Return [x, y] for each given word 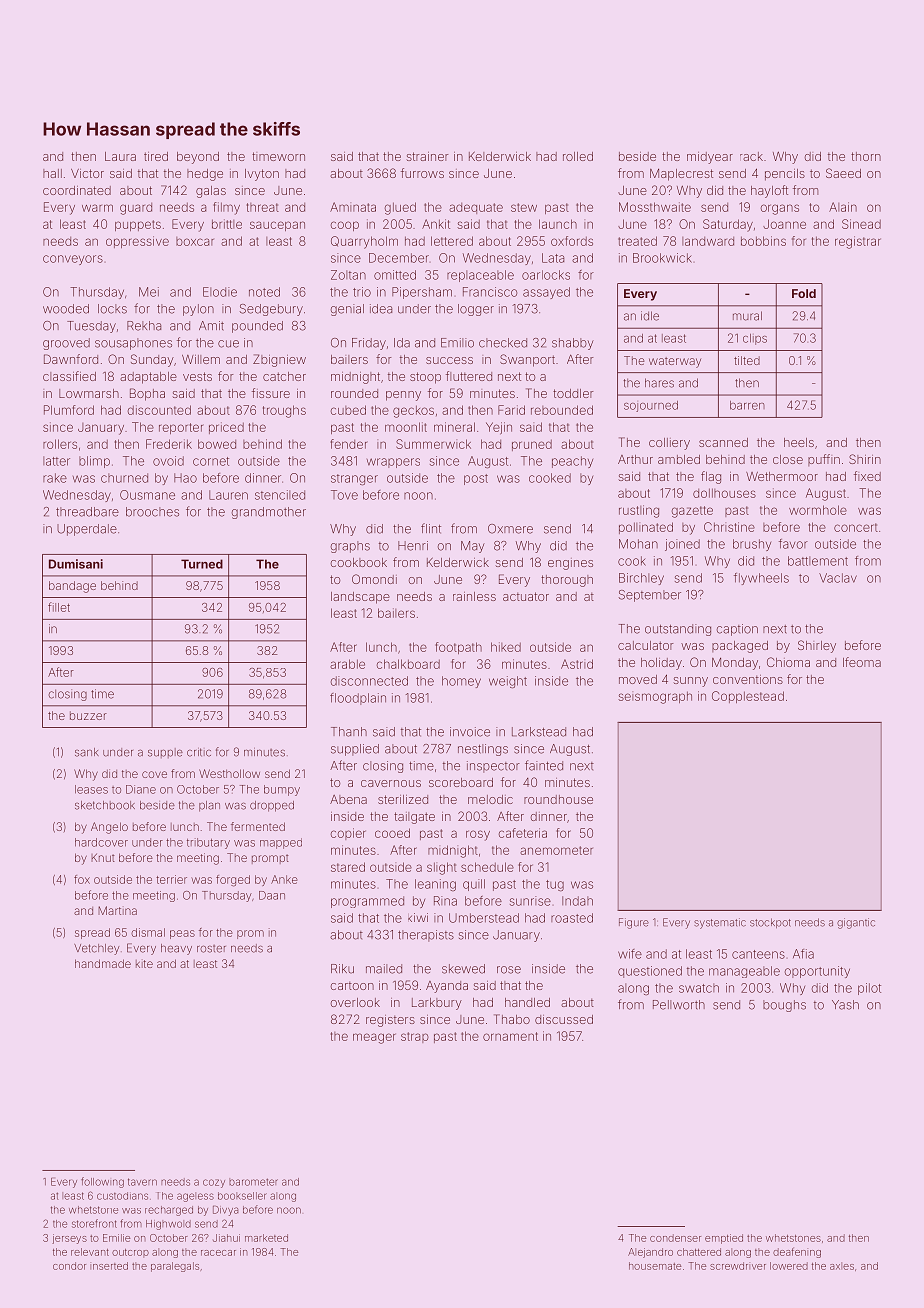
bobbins [763, 241]
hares [659, 383]
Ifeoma [862, 662]
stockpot [770, 923]
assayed [546, 293]
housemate [655, 1266]
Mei [149, 292]
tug [555, 886]
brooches [152, 512]
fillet [59, 607]
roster [211, 949]
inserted [109, 1266]
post [476, 479]
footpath [458, 648]
